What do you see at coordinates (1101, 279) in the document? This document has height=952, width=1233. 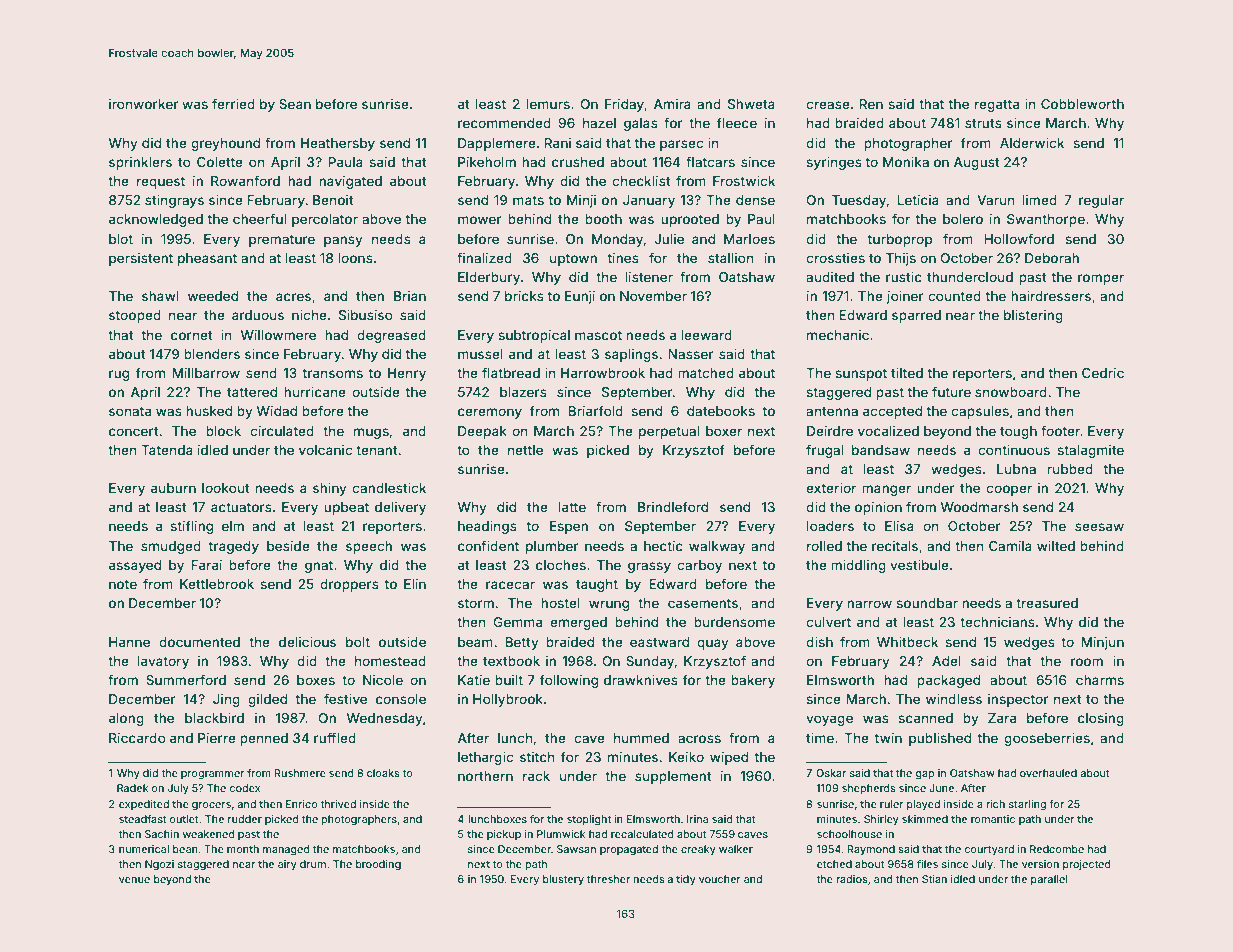 I see `romper` at bounding box center [1101, 279].
